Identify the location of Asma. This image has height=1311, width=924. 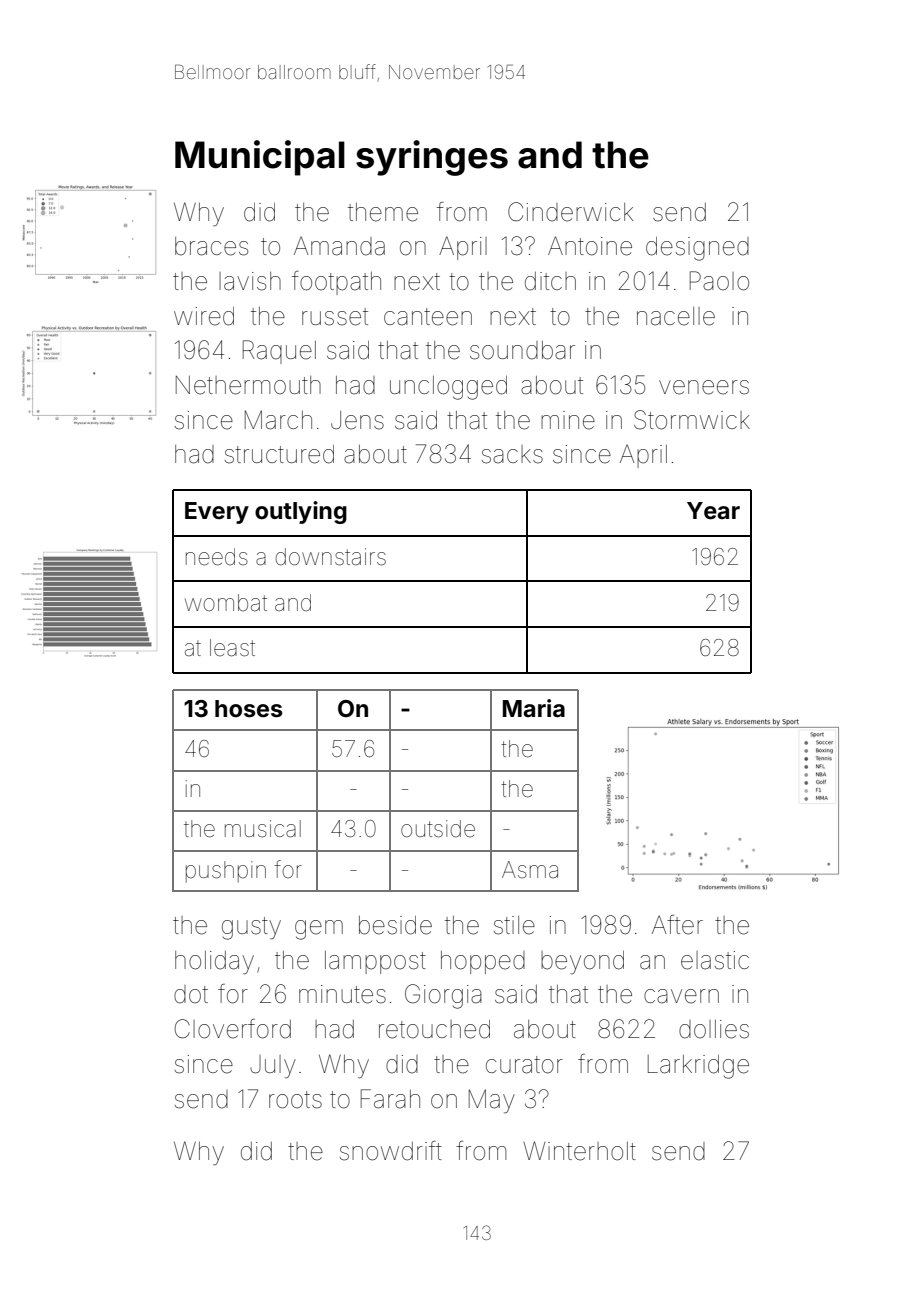
(530, 870).
